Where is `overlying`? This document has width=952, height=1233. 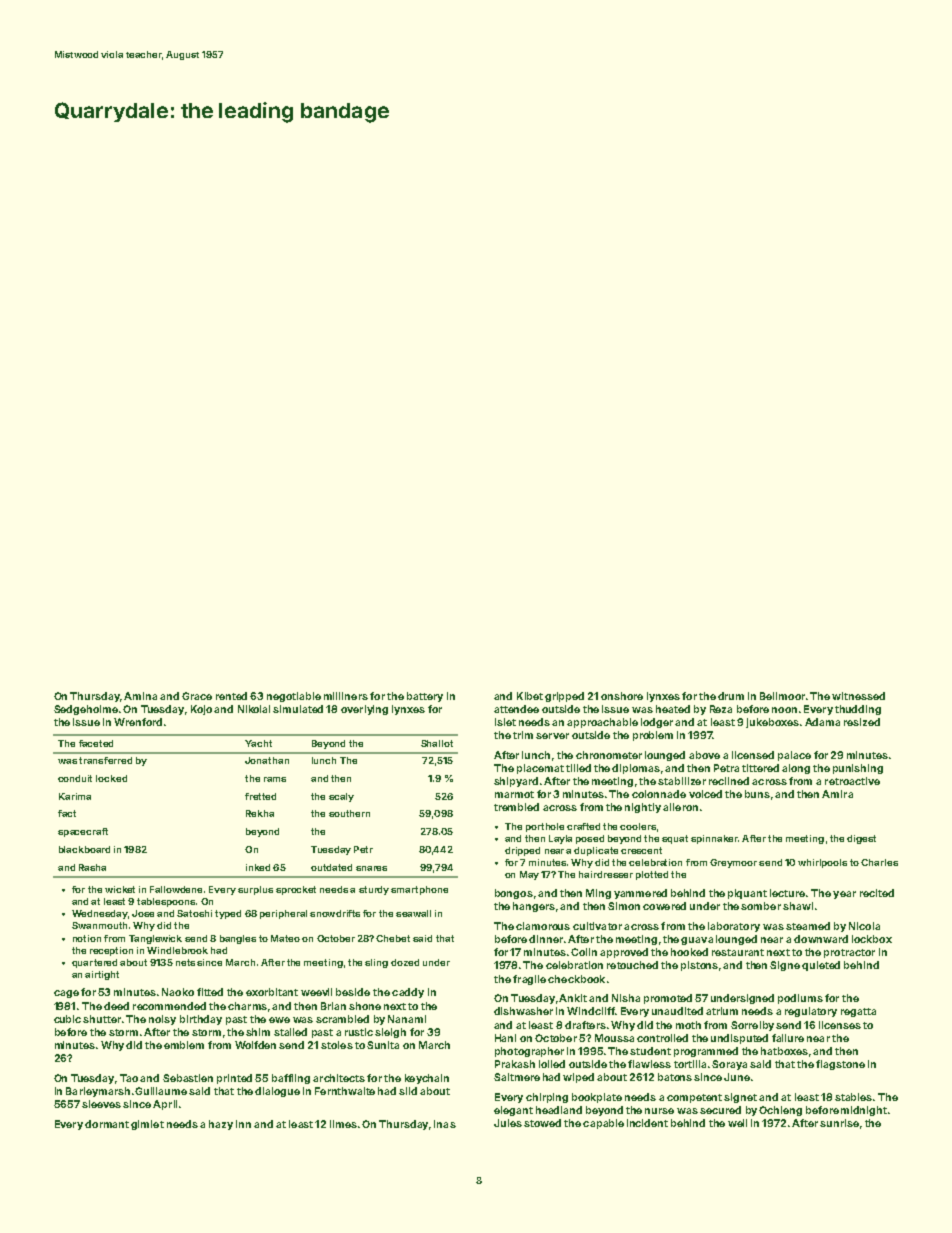
overlying is located at coordinates (364, 710).
